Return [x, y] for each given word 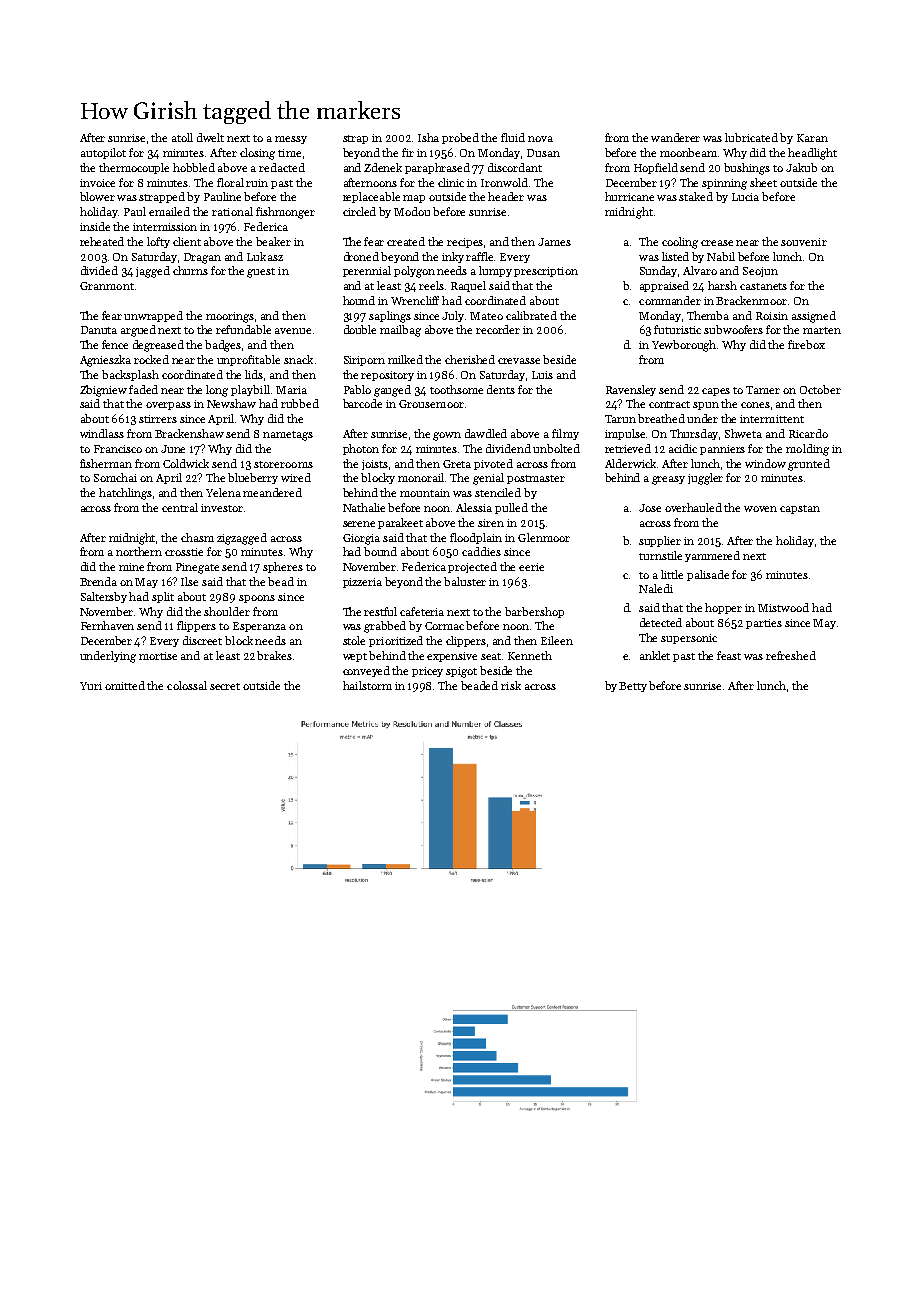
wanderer [675, 137]
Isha [428, 137]
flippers [196, 626]
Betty [633, 687]
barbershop [534, 612]
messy [291, 140]
